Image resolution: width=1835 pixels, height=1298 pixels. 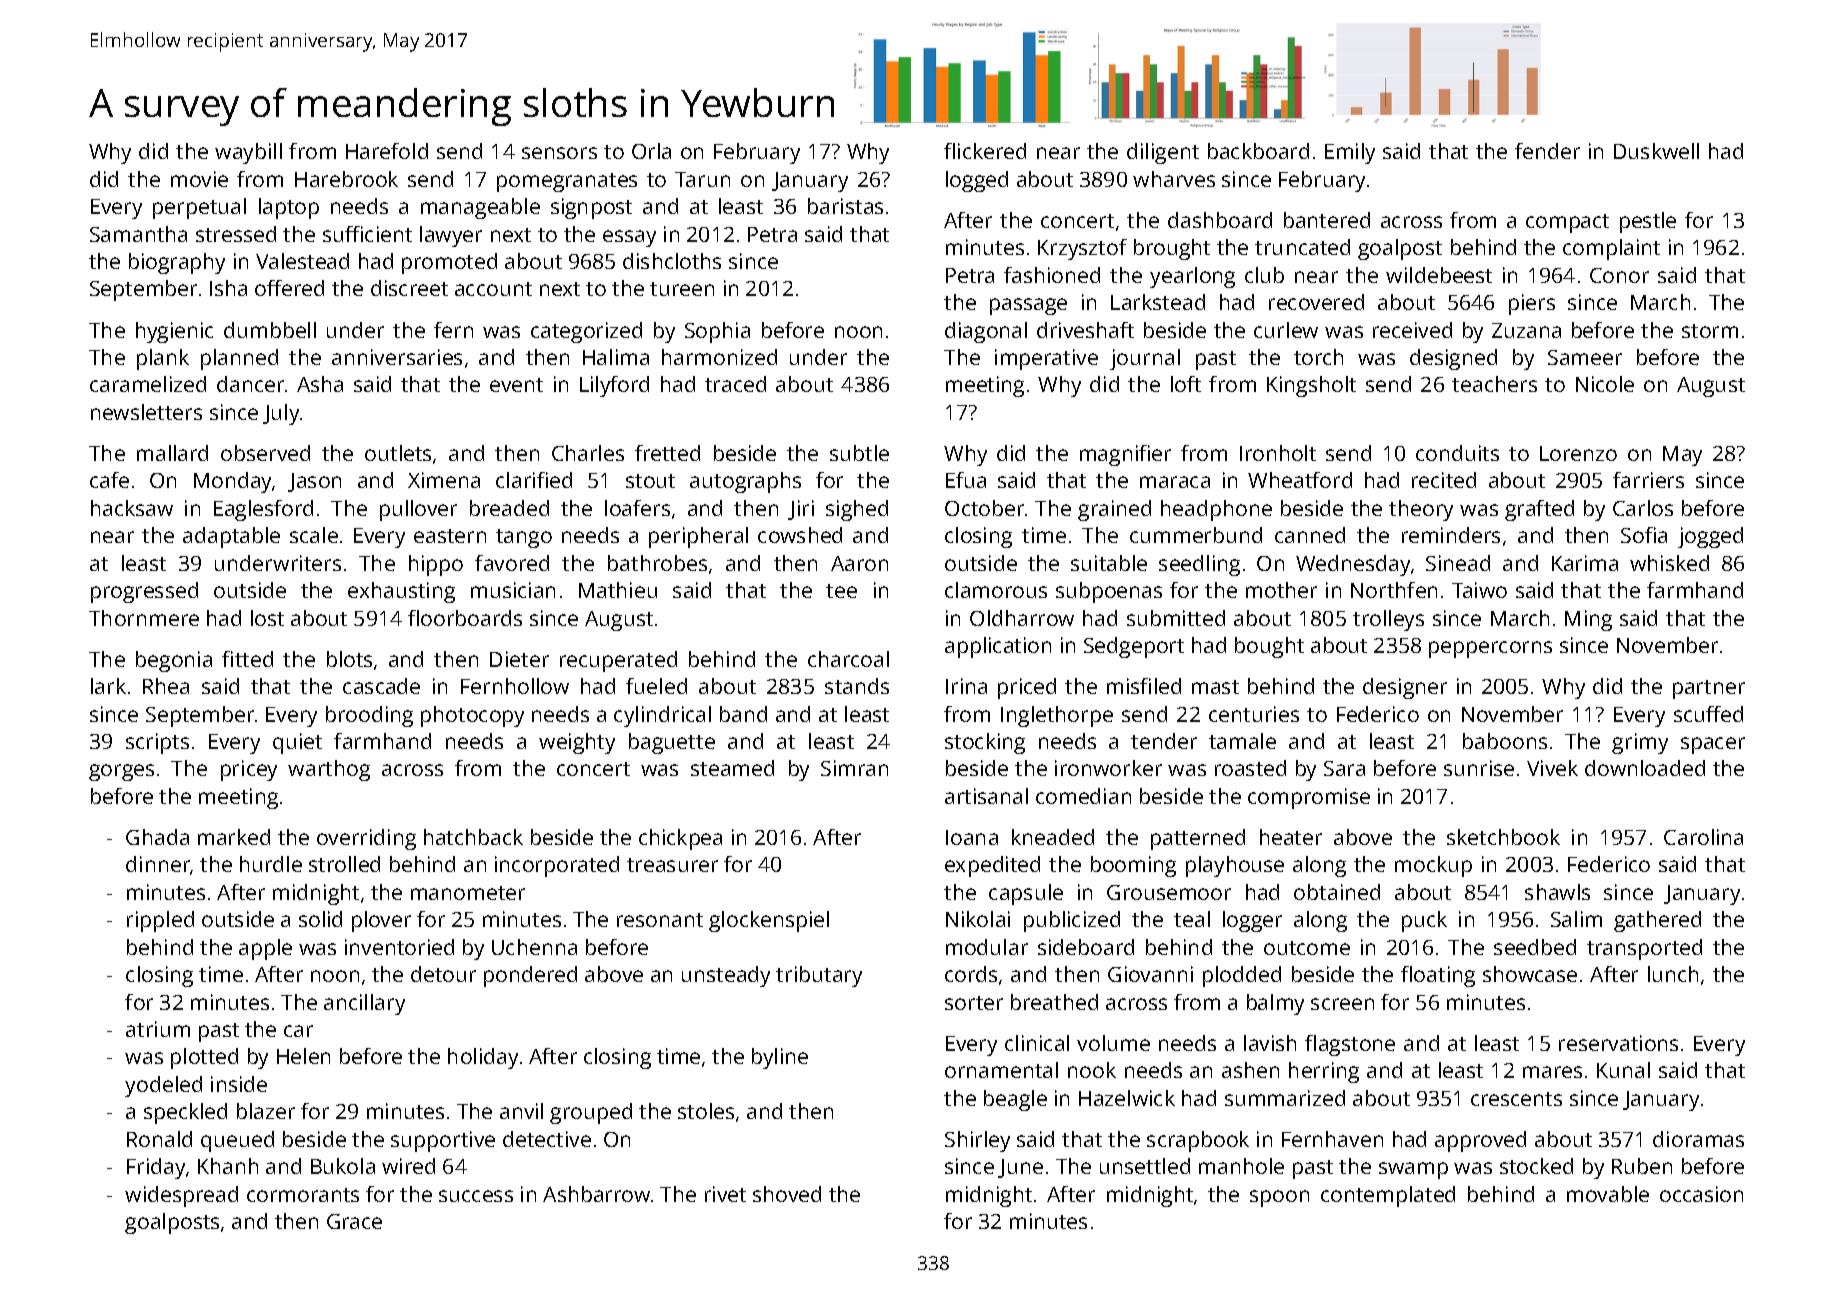 What do you see at coordinates (450, 536) in the page?
I see `eastern` at bounding box center [450, 536].
